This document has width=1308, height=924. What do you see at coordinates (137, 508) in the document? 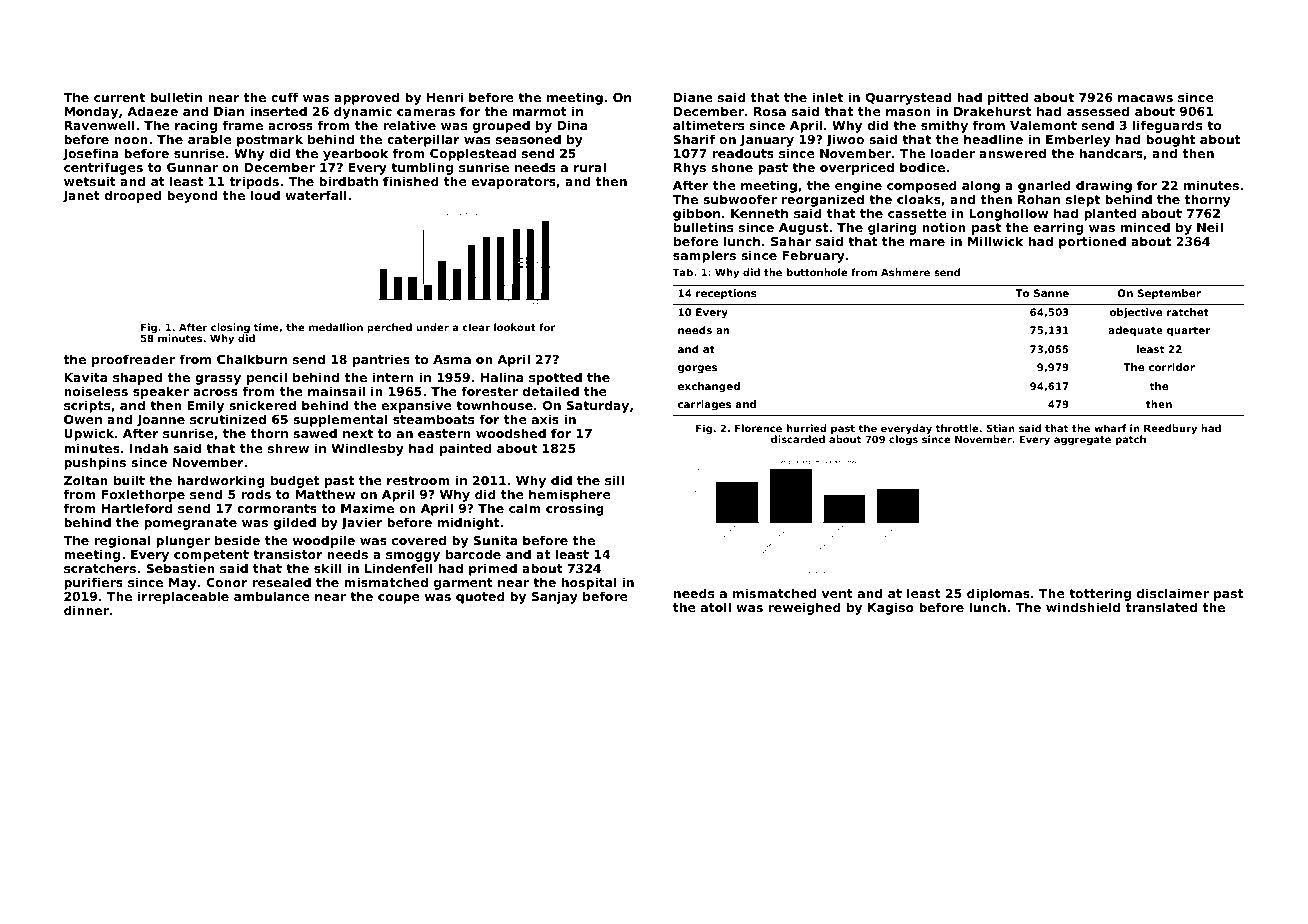
I see `Hartleford` at bounding box center [137, 508].
